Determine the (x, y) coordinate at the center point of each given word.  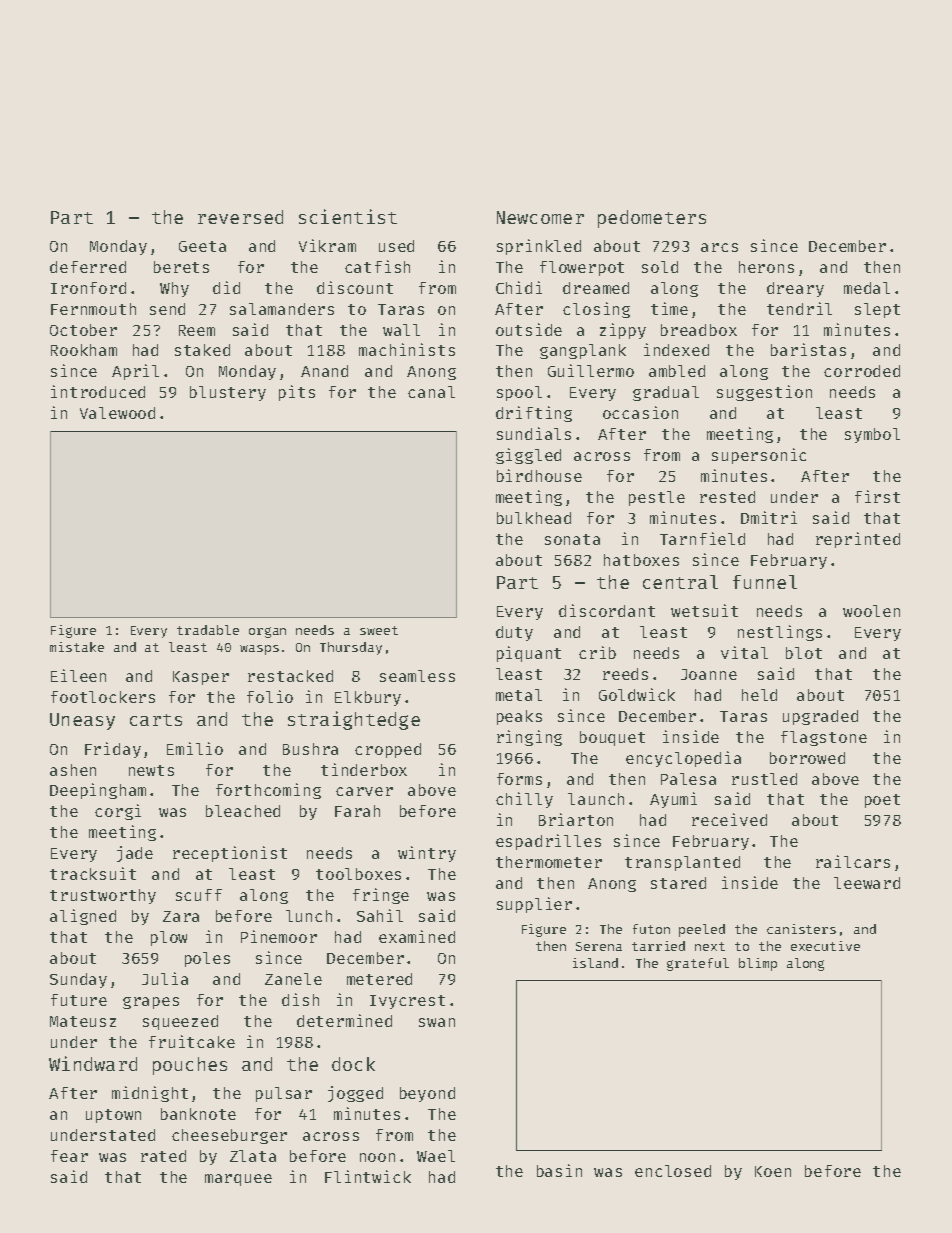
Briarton (576, 819)
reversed (240, 217)
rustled (764, 779)
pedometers (652, 219)
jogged (355, 1094)
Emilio (195, 748)
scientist (348, 216)
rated (163, 1156)
